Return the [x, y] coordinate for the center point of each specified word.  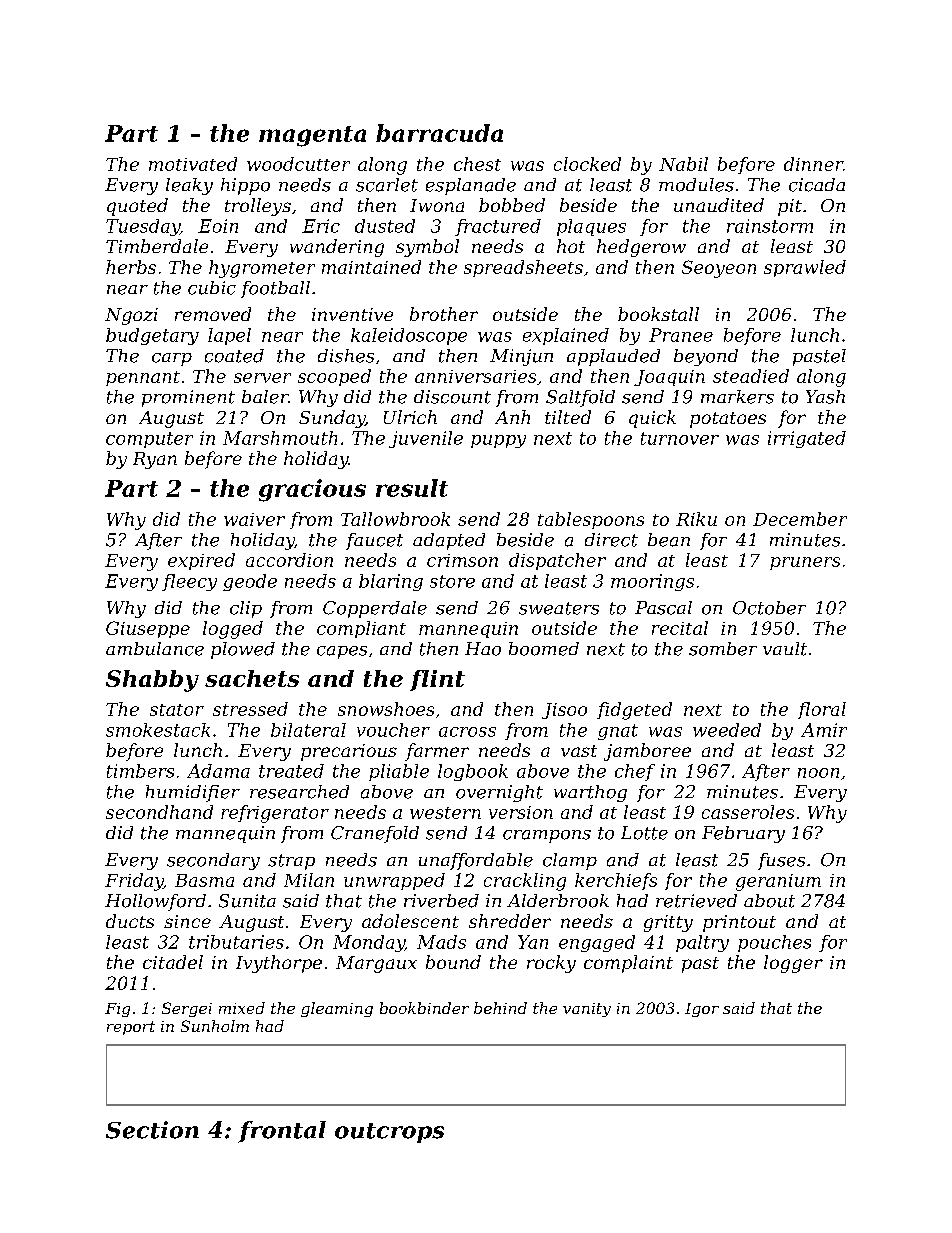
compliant [361, 629]
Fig [117, 1010]
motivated [193, 164]
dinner [813, 164]
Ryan [155, 460]
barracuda [439, 133]
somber [723, 649]
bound [453, 962]
